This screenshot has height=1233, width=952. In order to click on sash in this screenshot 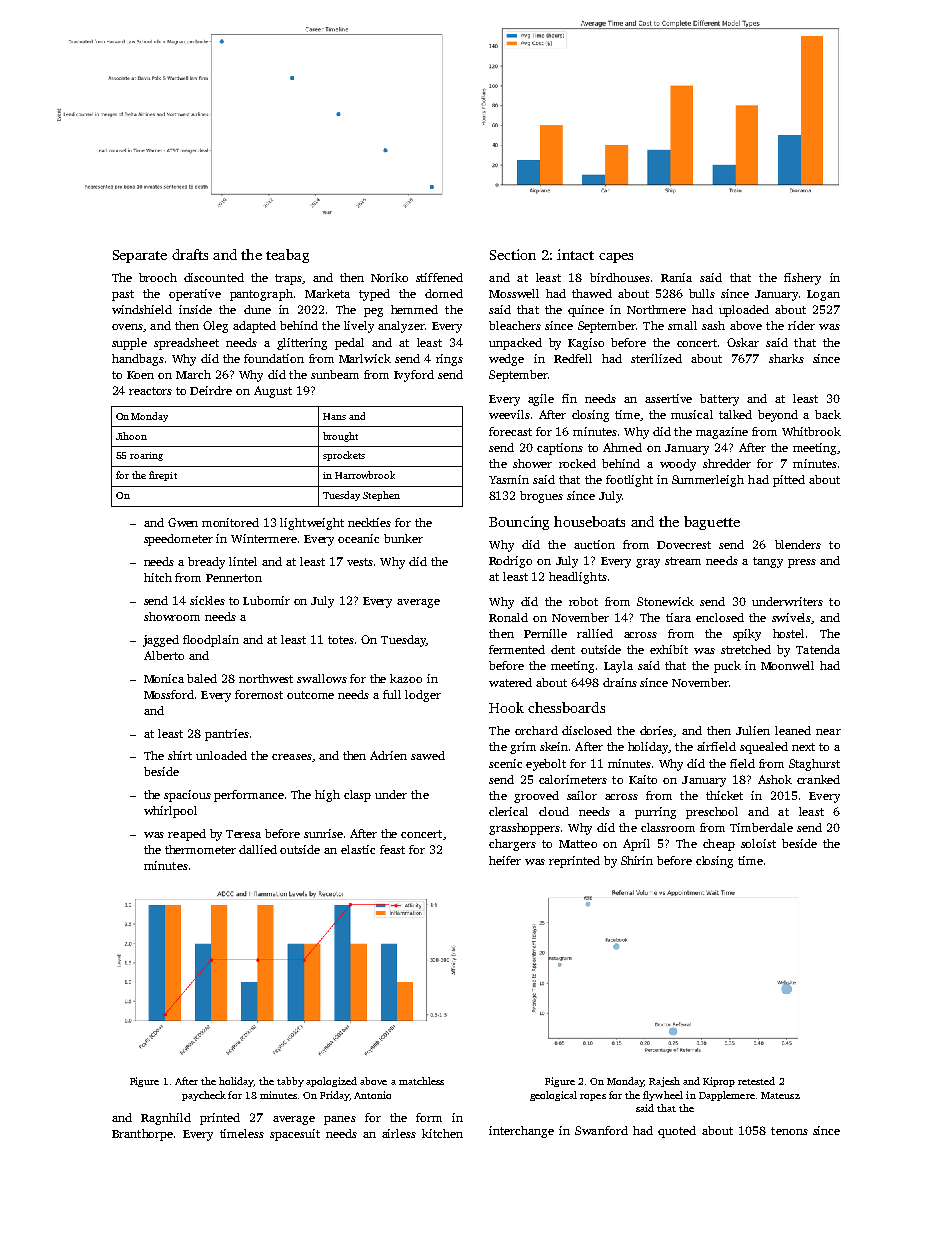, I will do `click(713, 325)`.
